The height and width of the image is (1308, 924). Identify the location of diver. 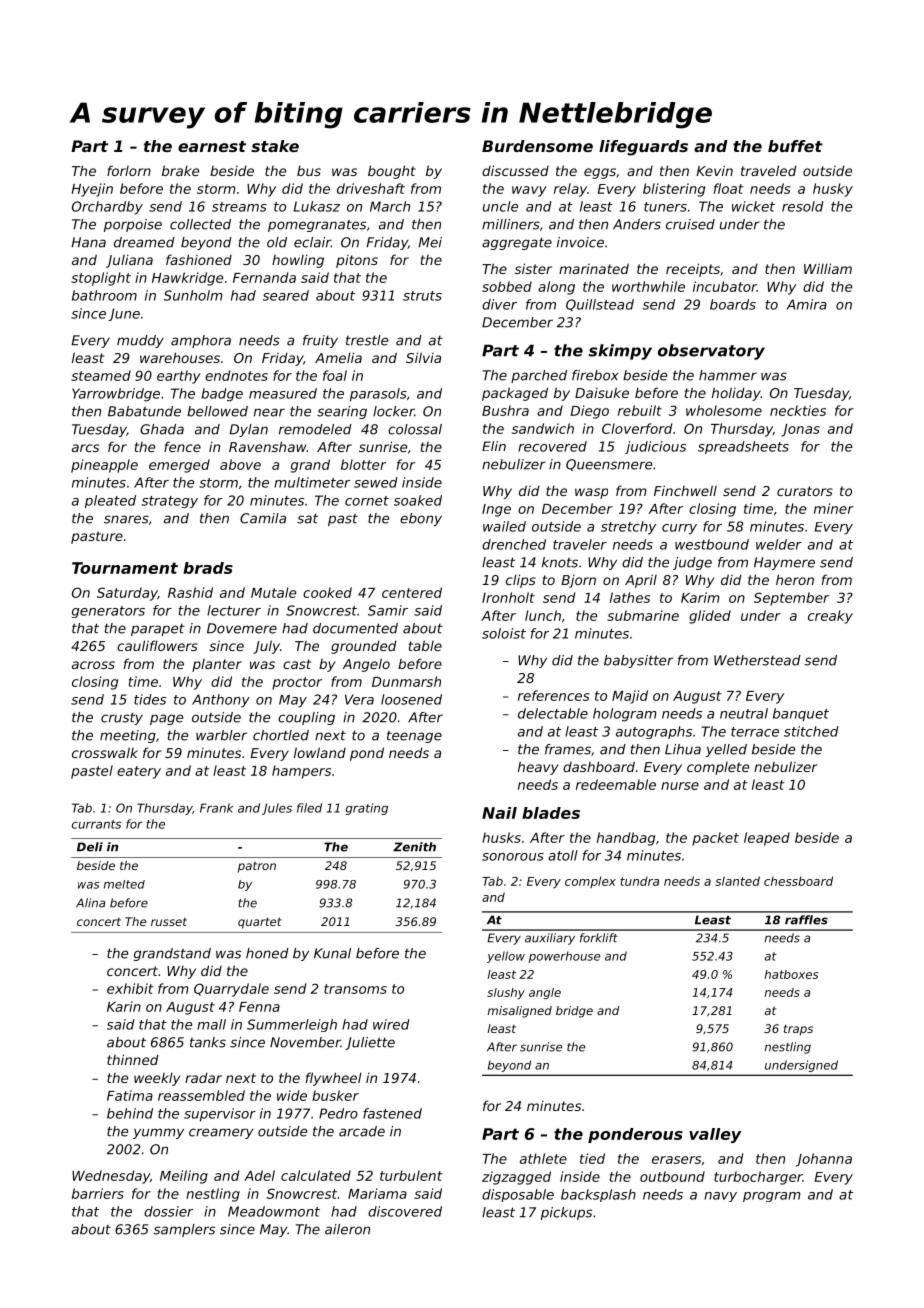
(499, 304).
